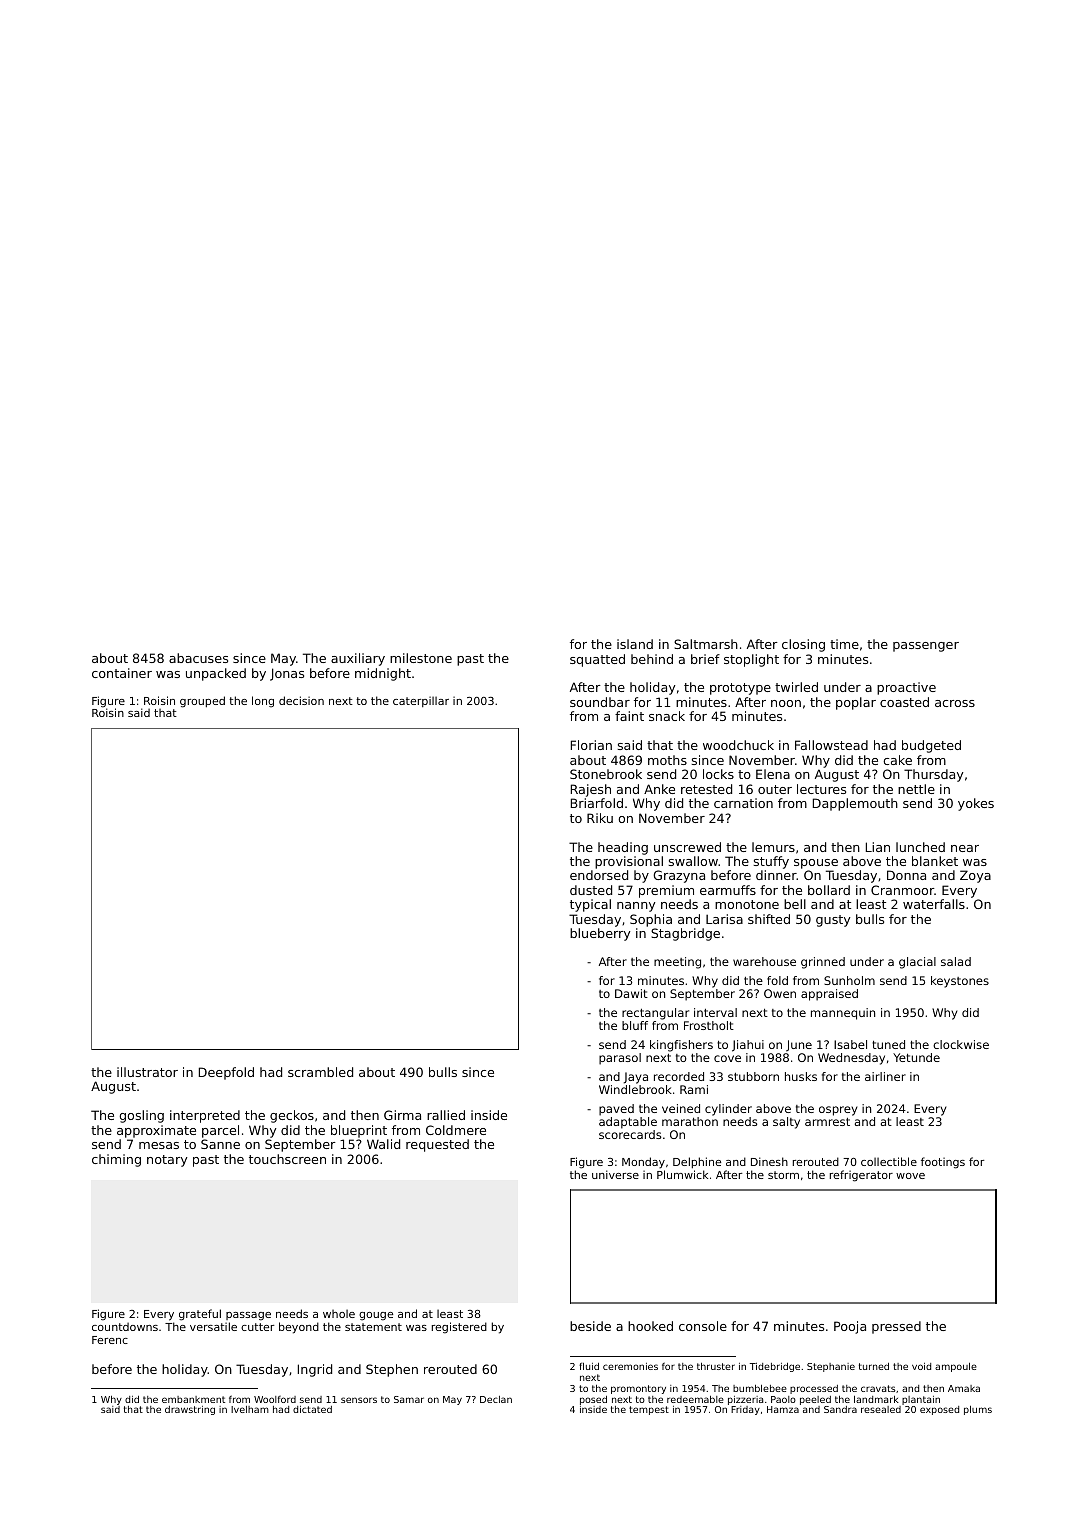 The width and height of the screenshot is (1088, 1539). I want to click on passenger, so click(926, 647).
